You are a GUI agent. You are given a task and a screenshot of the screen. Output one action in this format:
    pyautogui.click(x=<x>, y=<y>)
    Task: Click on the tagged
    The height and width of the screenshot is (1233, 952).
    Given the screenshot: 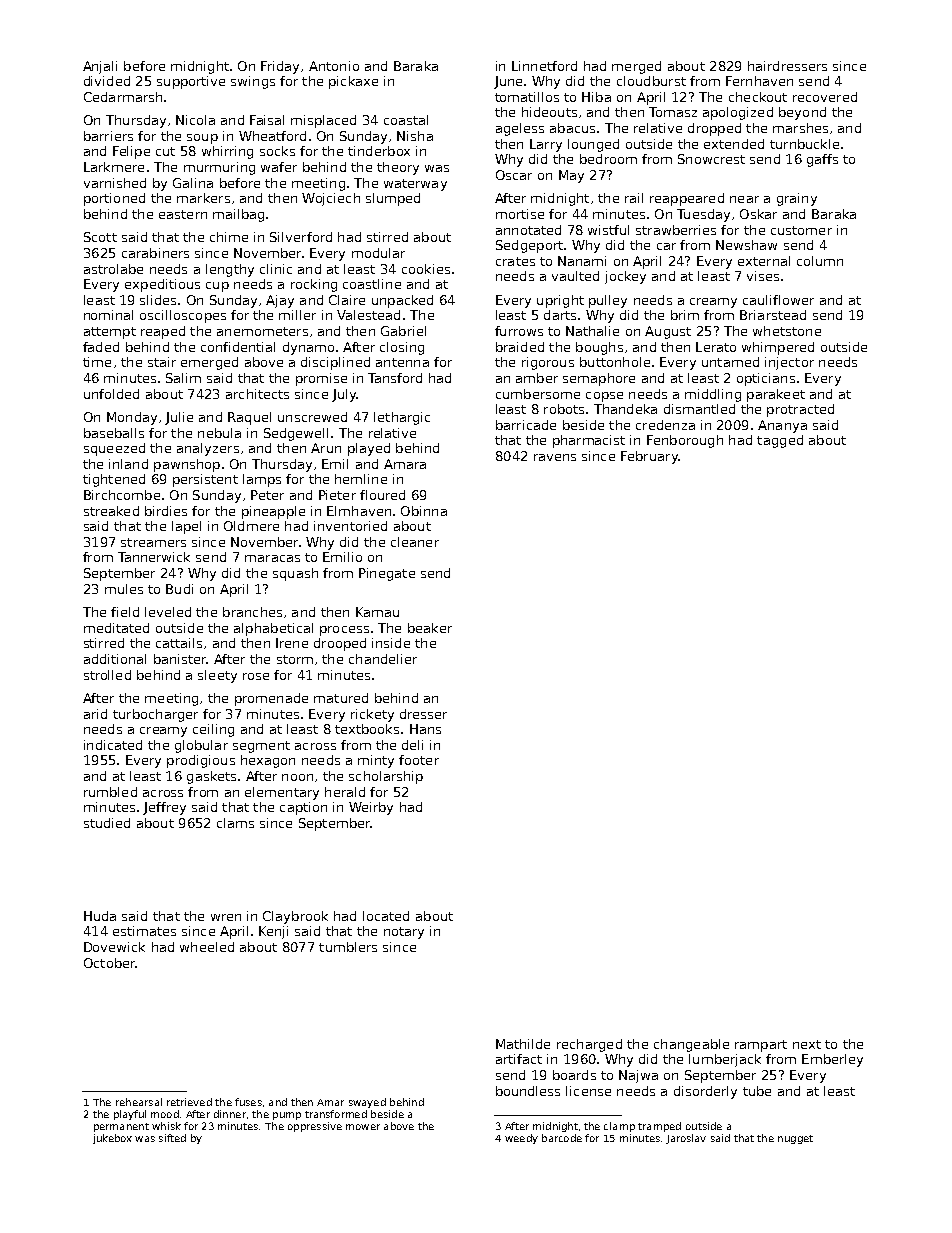 What is the action you would take?
    pyautogui.click(x=780, y=441)
